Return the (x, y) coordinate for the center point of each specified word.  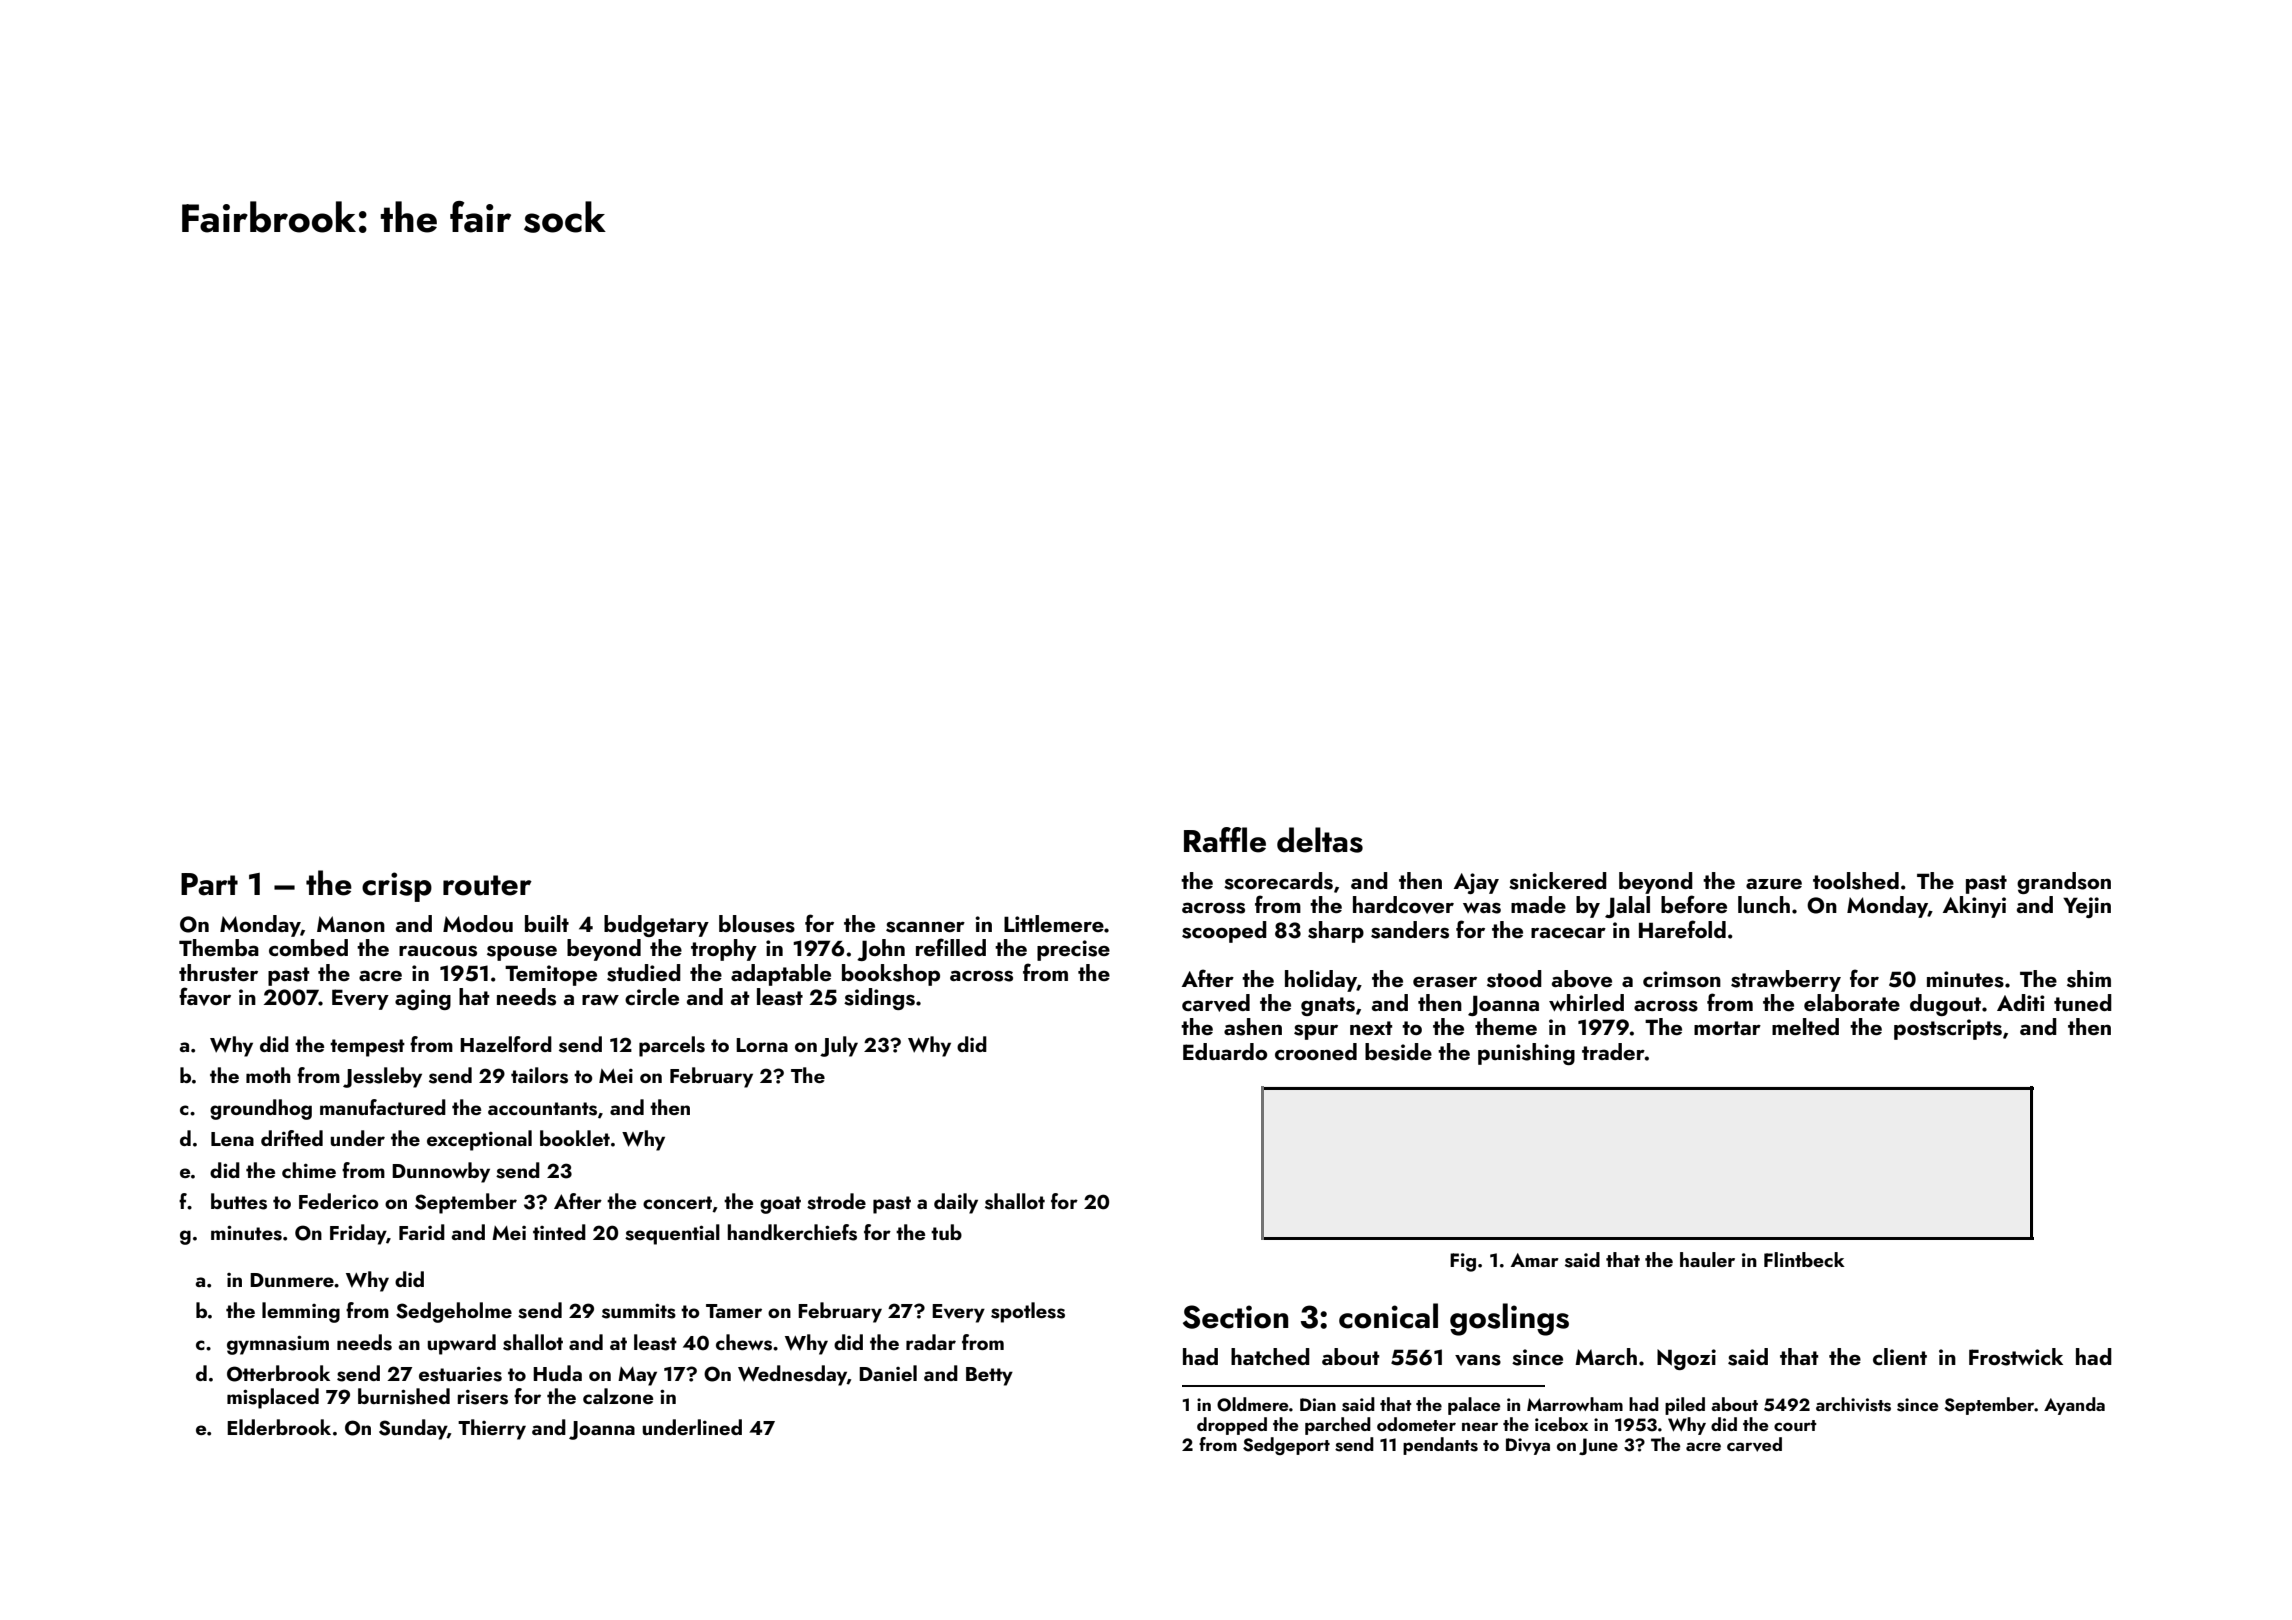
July (839, 1046)
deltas (1320, 840)
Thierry (492, 1429)
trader (1613, 1051)
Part (209, 884)
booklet (575, 1138)
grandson (2064, 883)
